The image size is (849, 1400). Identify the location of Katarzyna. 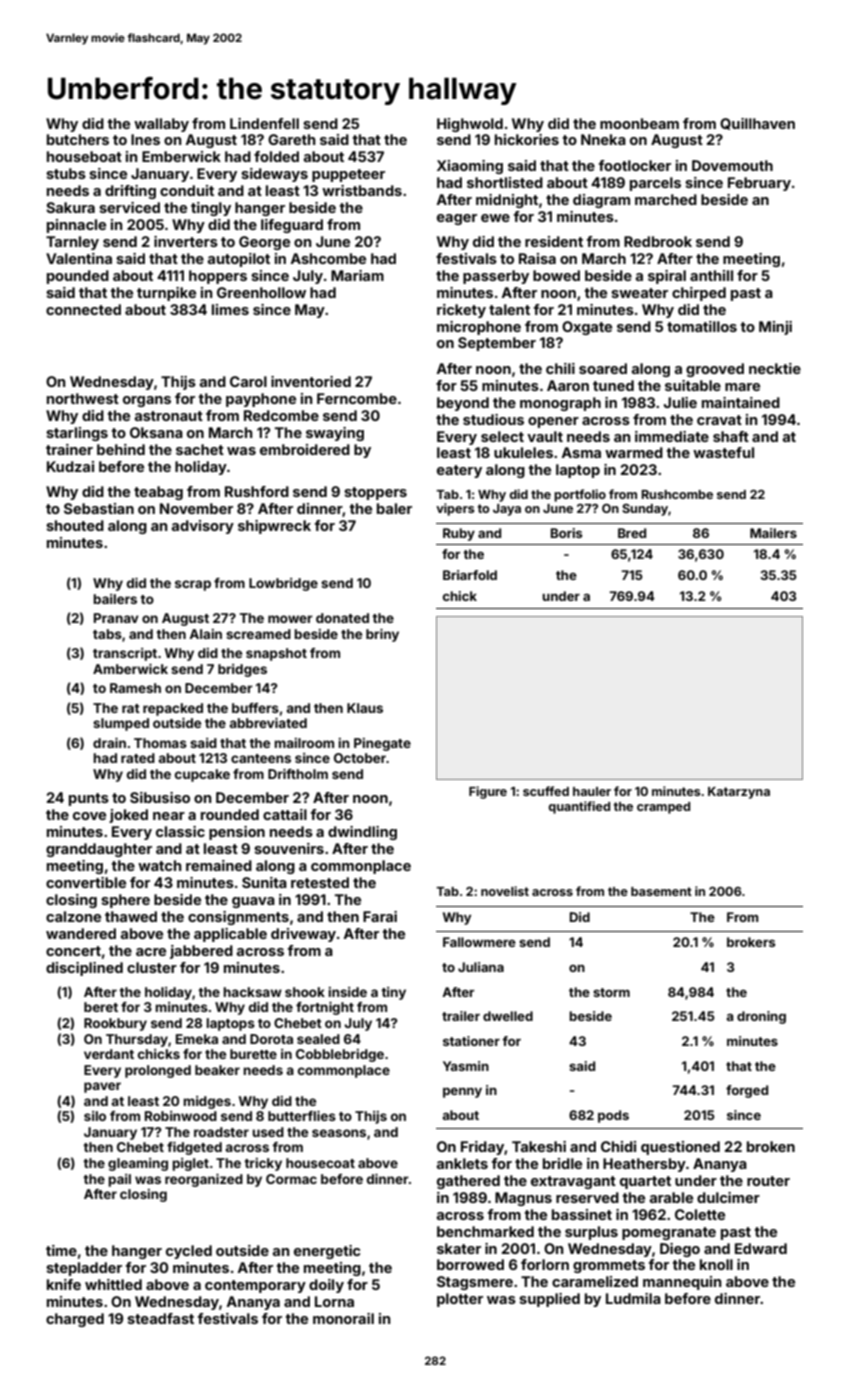
(739, 793).
